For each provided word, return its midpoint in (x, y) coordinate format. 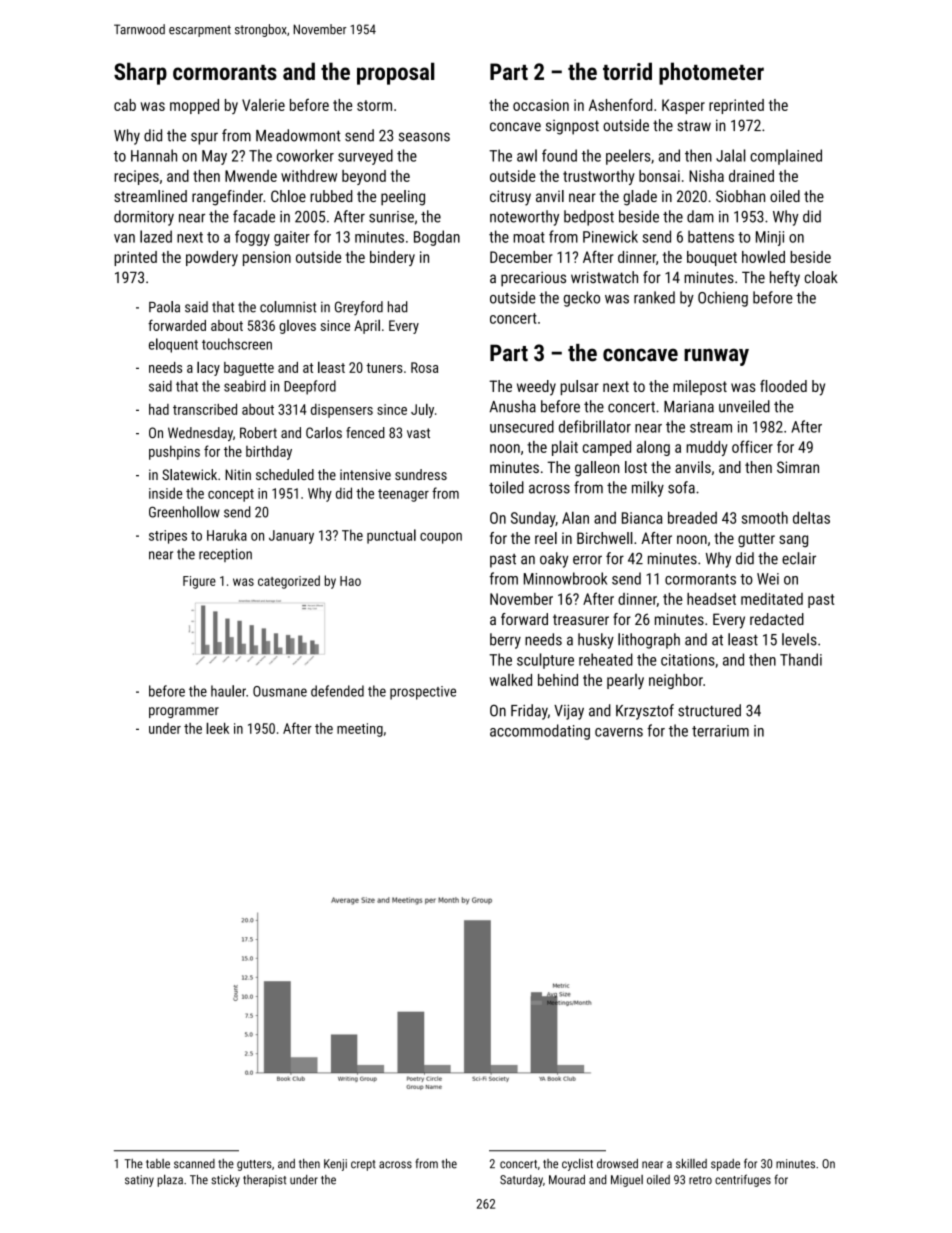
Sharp (140, 73)
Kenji (335, 1165)
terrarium (720, 731)
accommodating (540, 732)
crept (363, 1165)
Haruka (227, 535)
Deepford (310, 387)
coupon (441, 538)
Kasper (683, 106)
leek (217, 728)
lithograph (649, 641)
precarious (533, 279)
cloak (821, 277)
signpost (572, 127)
